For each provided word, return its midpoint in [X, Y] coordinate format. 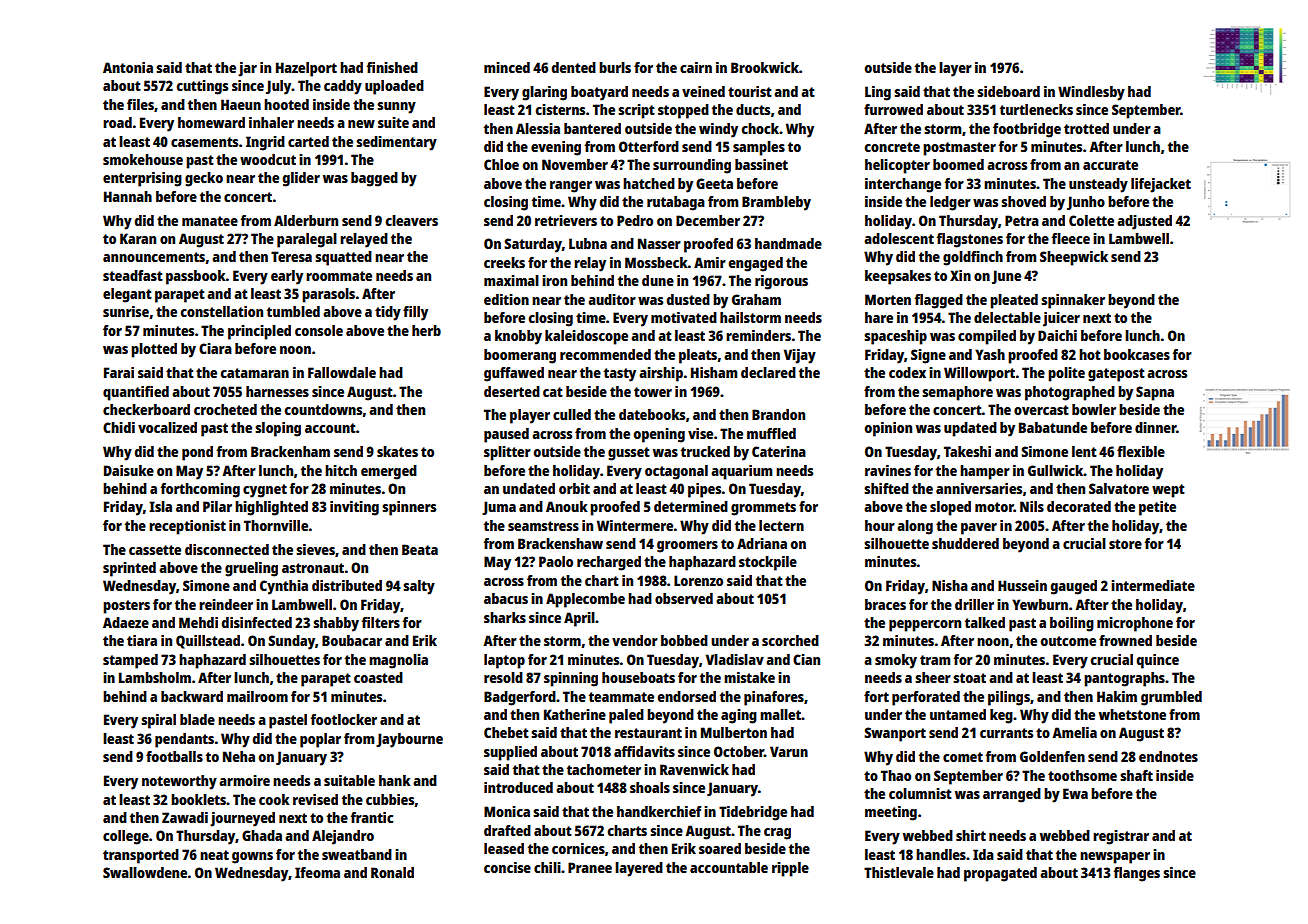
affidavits [644, 751]
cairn [696, 67]
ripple [790, 869]
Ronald [392, 872]
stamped [130, 661]
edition [506, 299]
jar [247, 69]
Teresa [291, 256]
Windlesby [1091, 93]
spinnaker [1073, 301]
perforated [926, 698]
